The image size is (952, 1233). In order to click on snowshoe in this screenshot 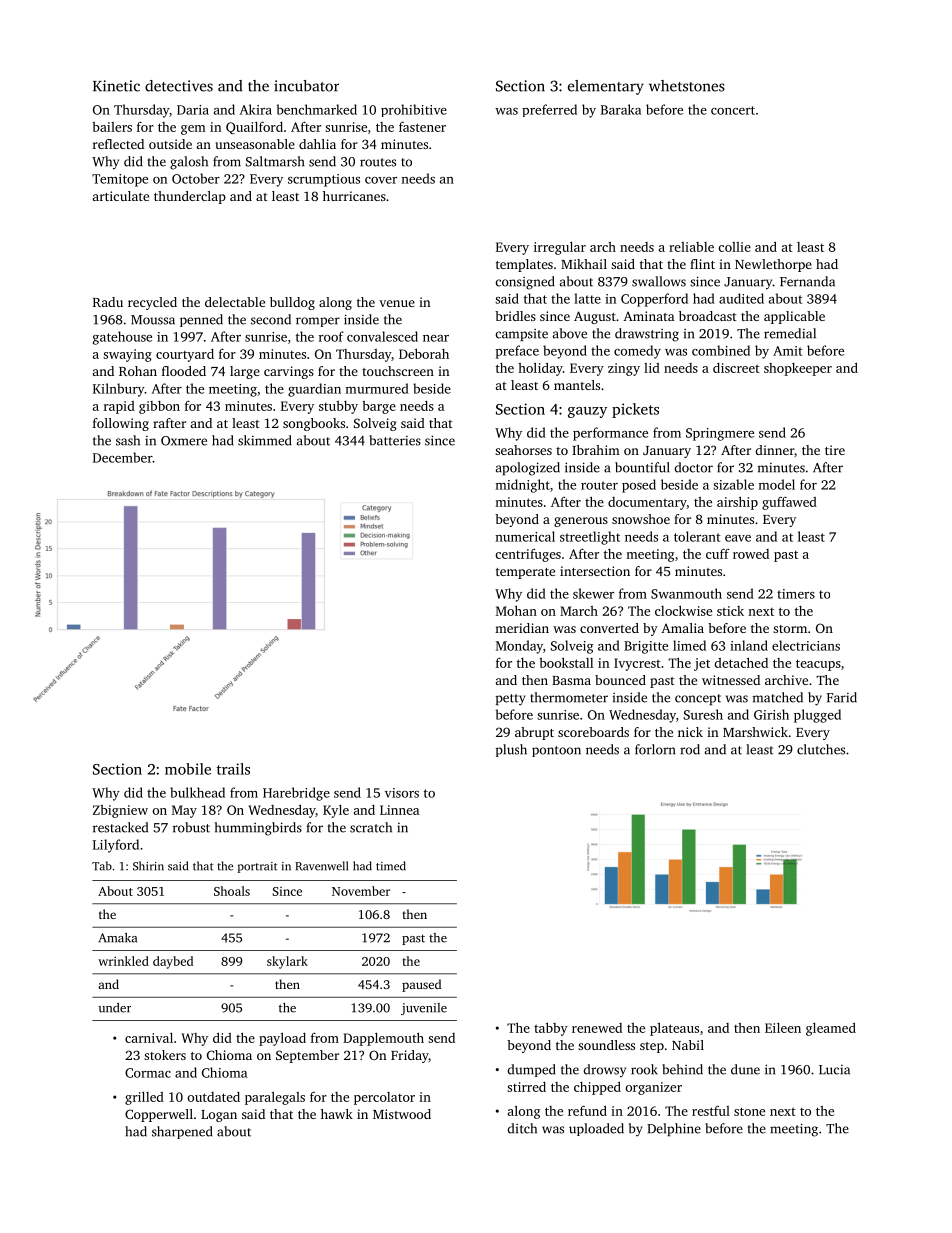, I will do `click(641, 519)`.
